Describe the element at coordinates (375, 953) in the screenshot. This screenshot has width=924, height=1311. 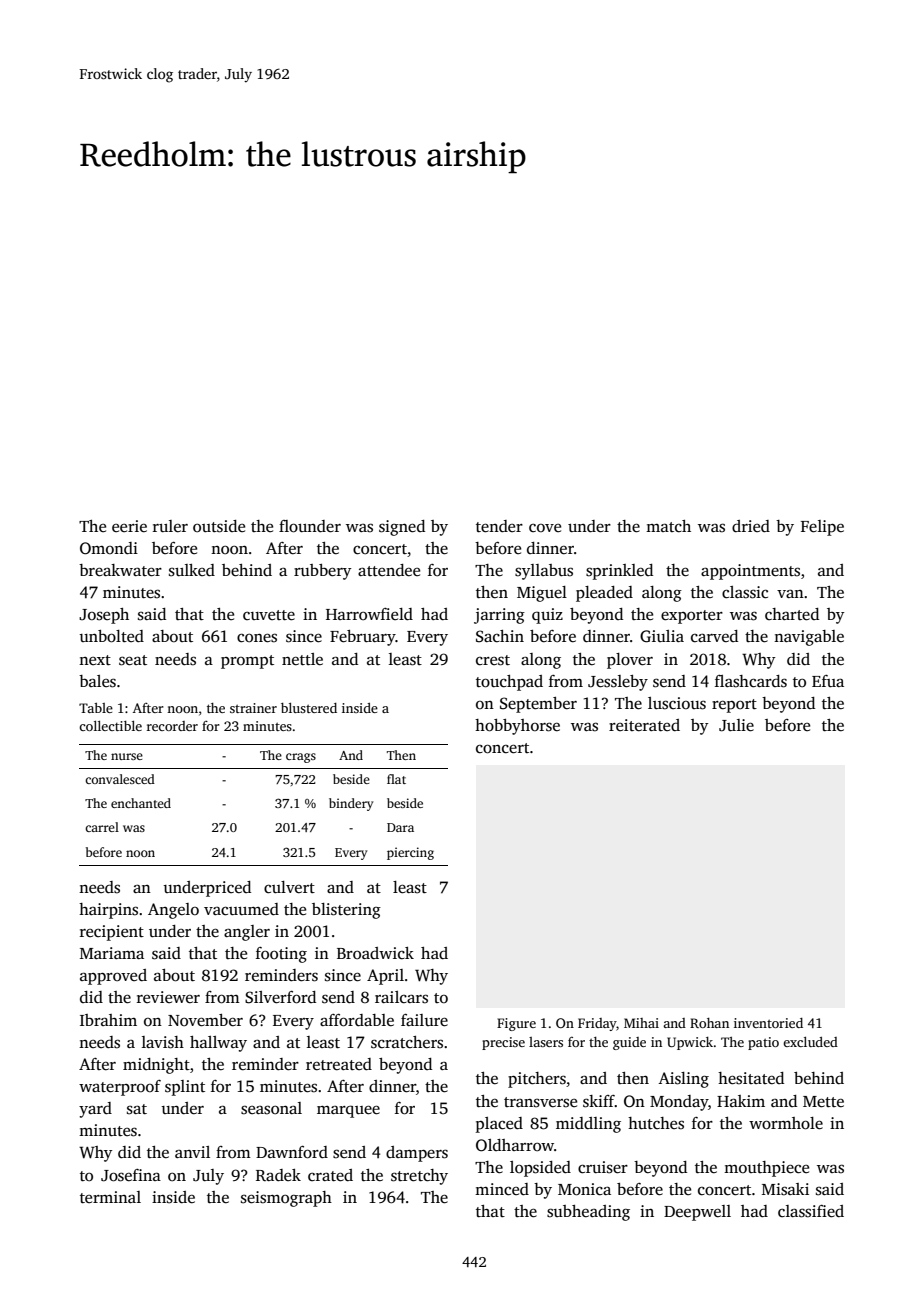
I see `Broadwick` at that location.
